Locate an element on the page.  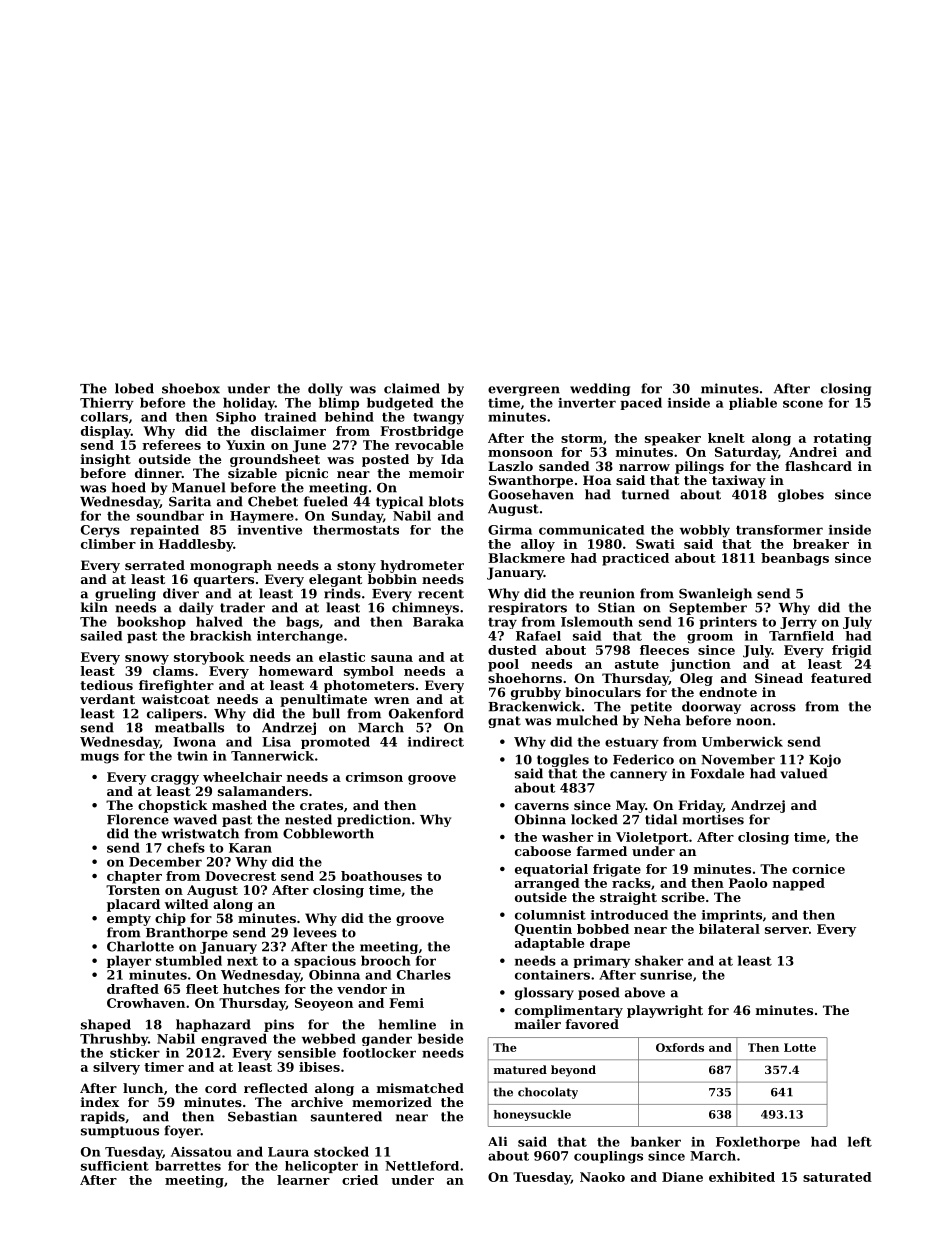
twangy is located at coordinates (438, 419).
